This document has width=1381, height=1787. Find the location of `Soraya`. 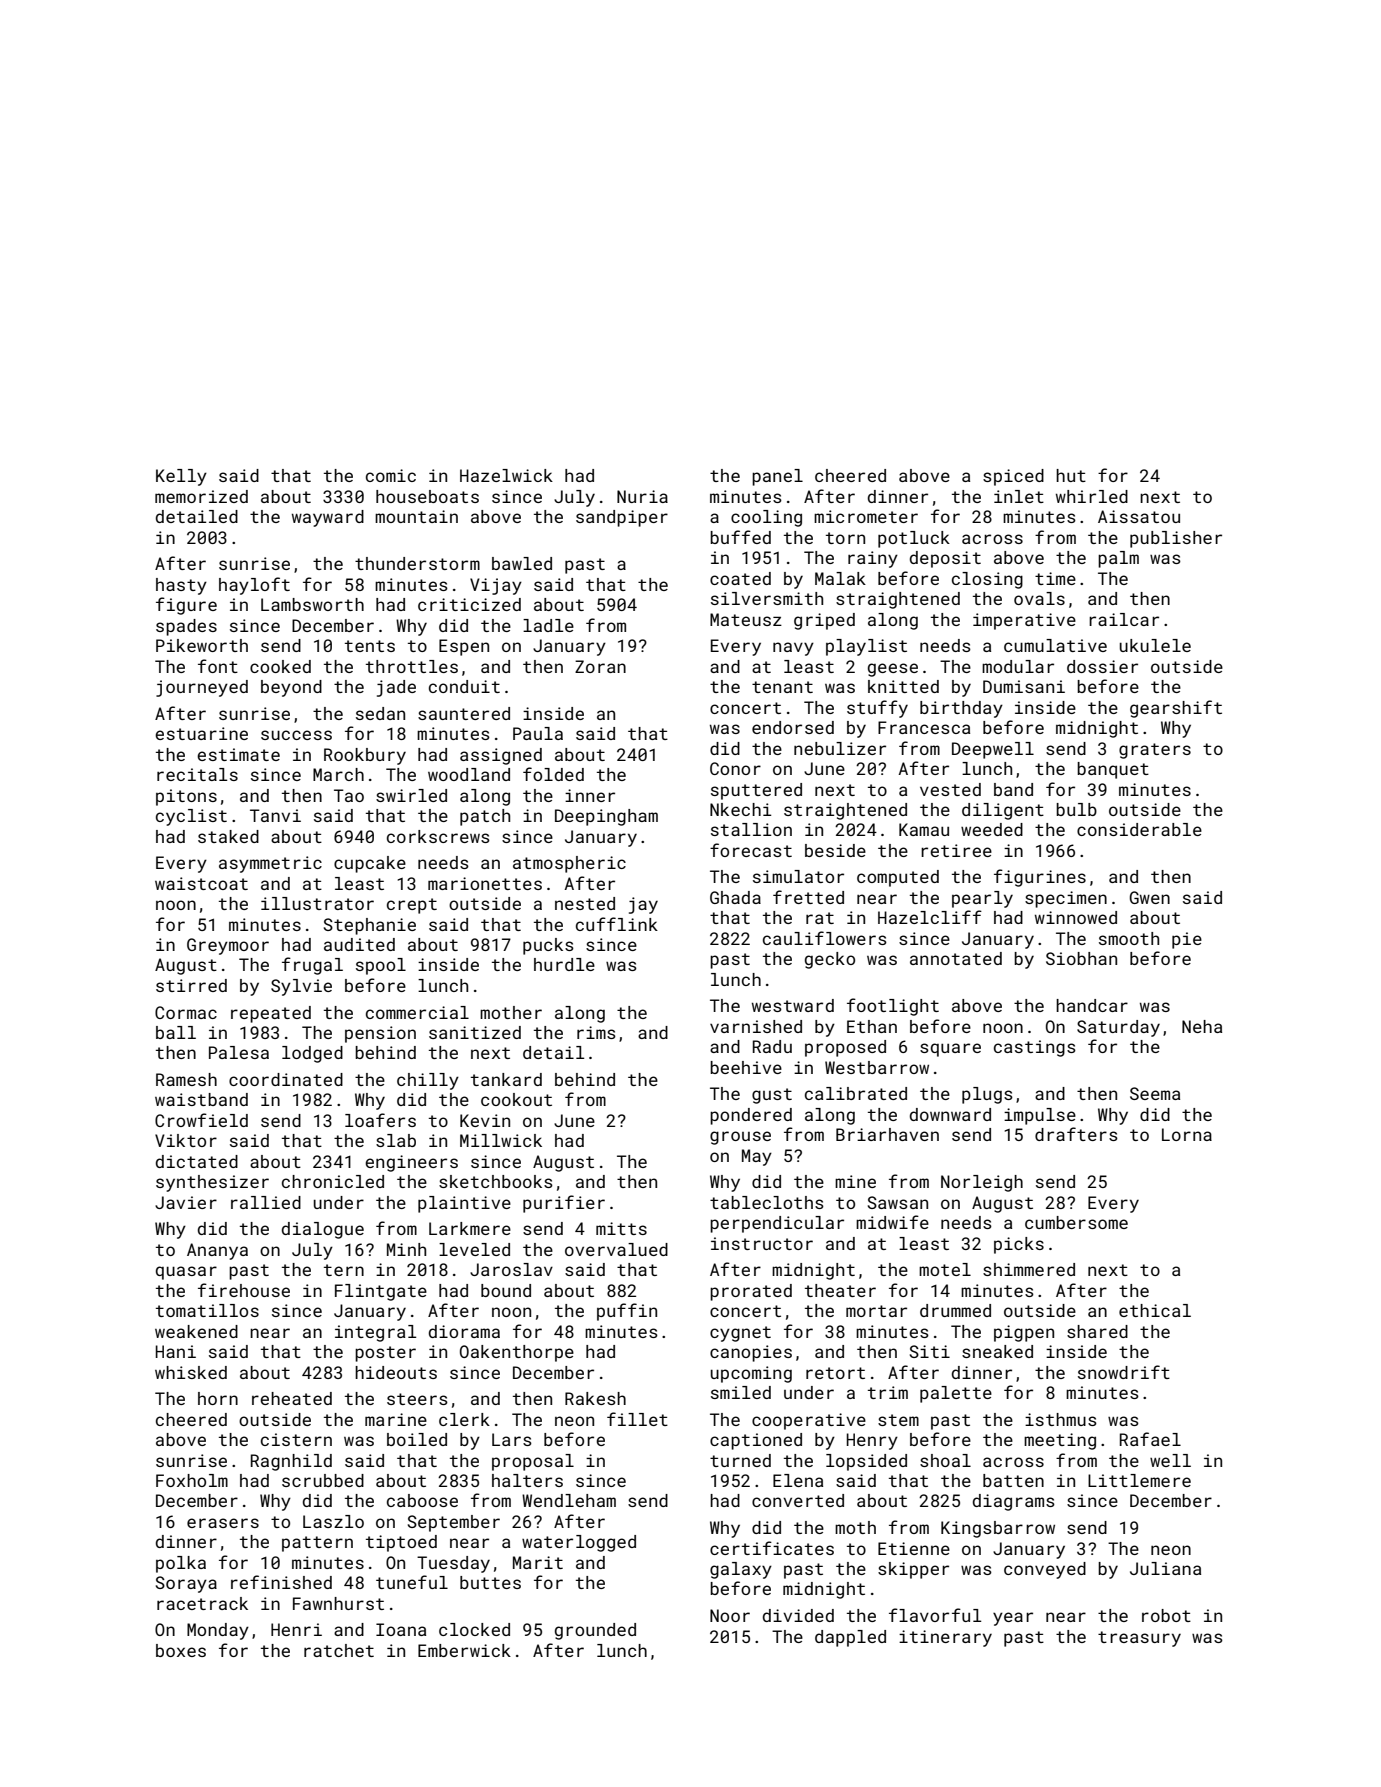

Soraya is located at coordinates (186, 1584).
